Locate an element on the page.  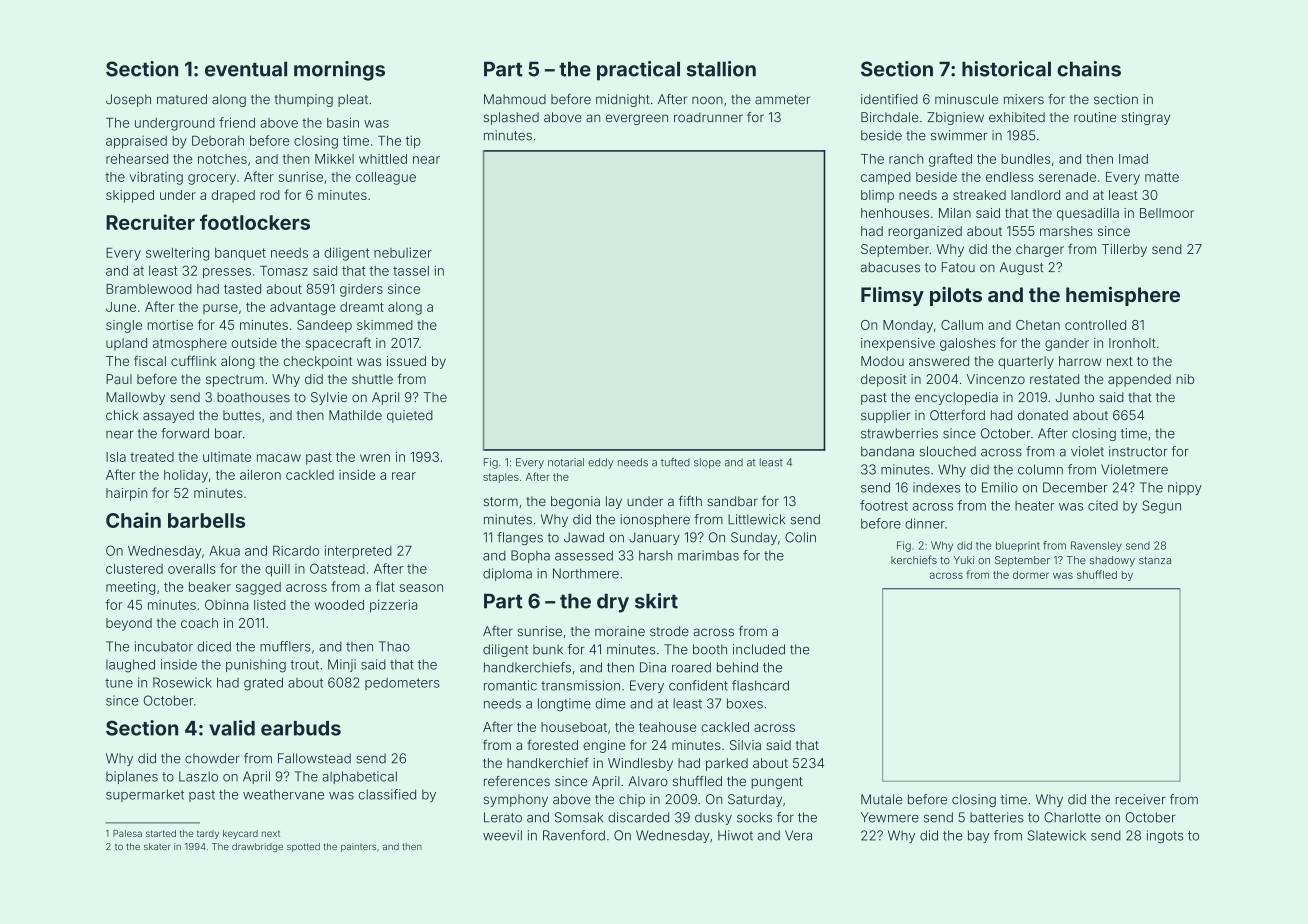
answered is located at coordinates (939, 361).
